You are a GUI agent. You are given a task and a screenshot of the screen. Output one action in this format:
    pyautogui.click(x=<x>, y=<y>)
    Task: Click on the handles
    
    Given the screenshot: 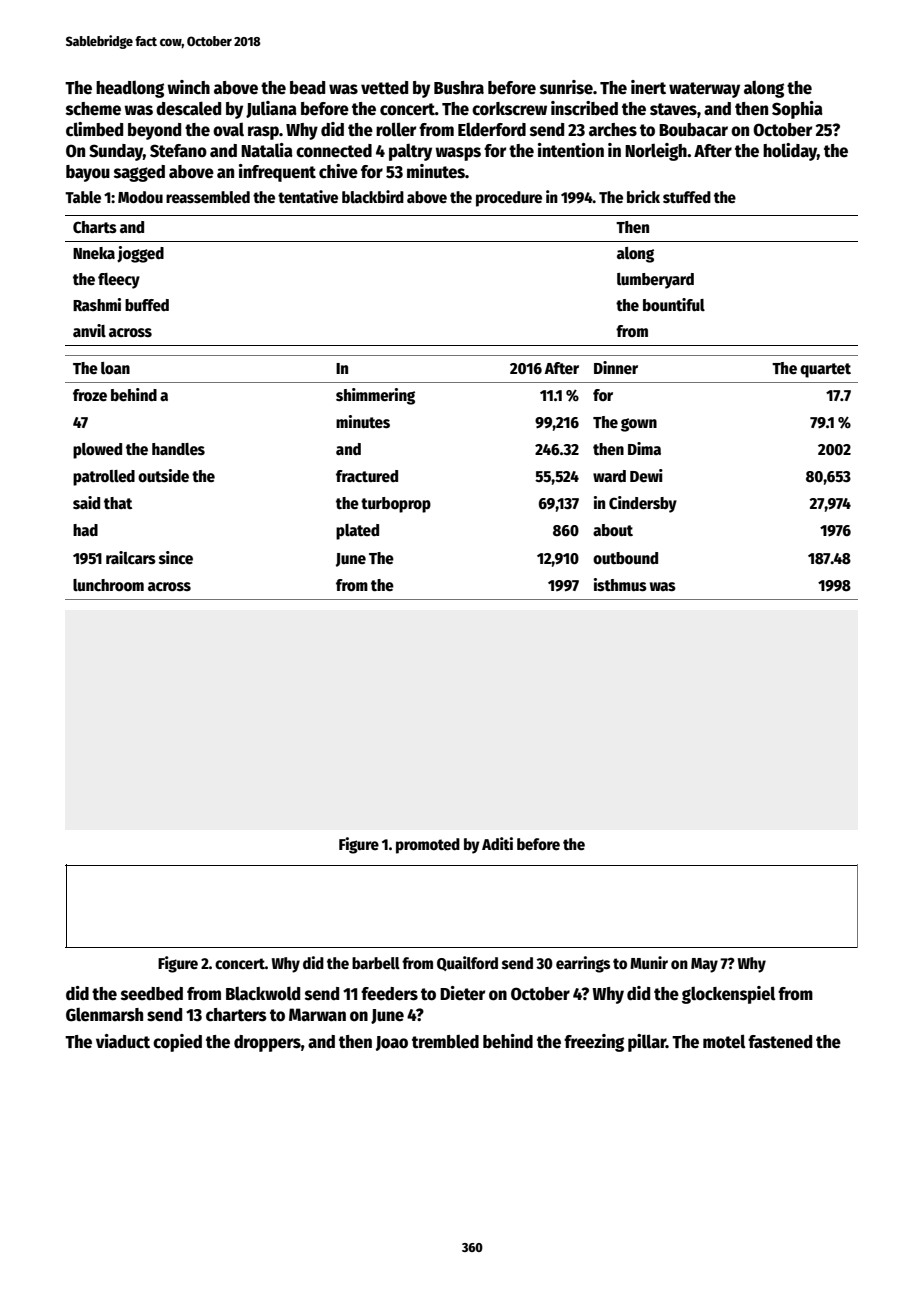 What is the action you would take?
    pyautogui.click(x=178, y=449)
